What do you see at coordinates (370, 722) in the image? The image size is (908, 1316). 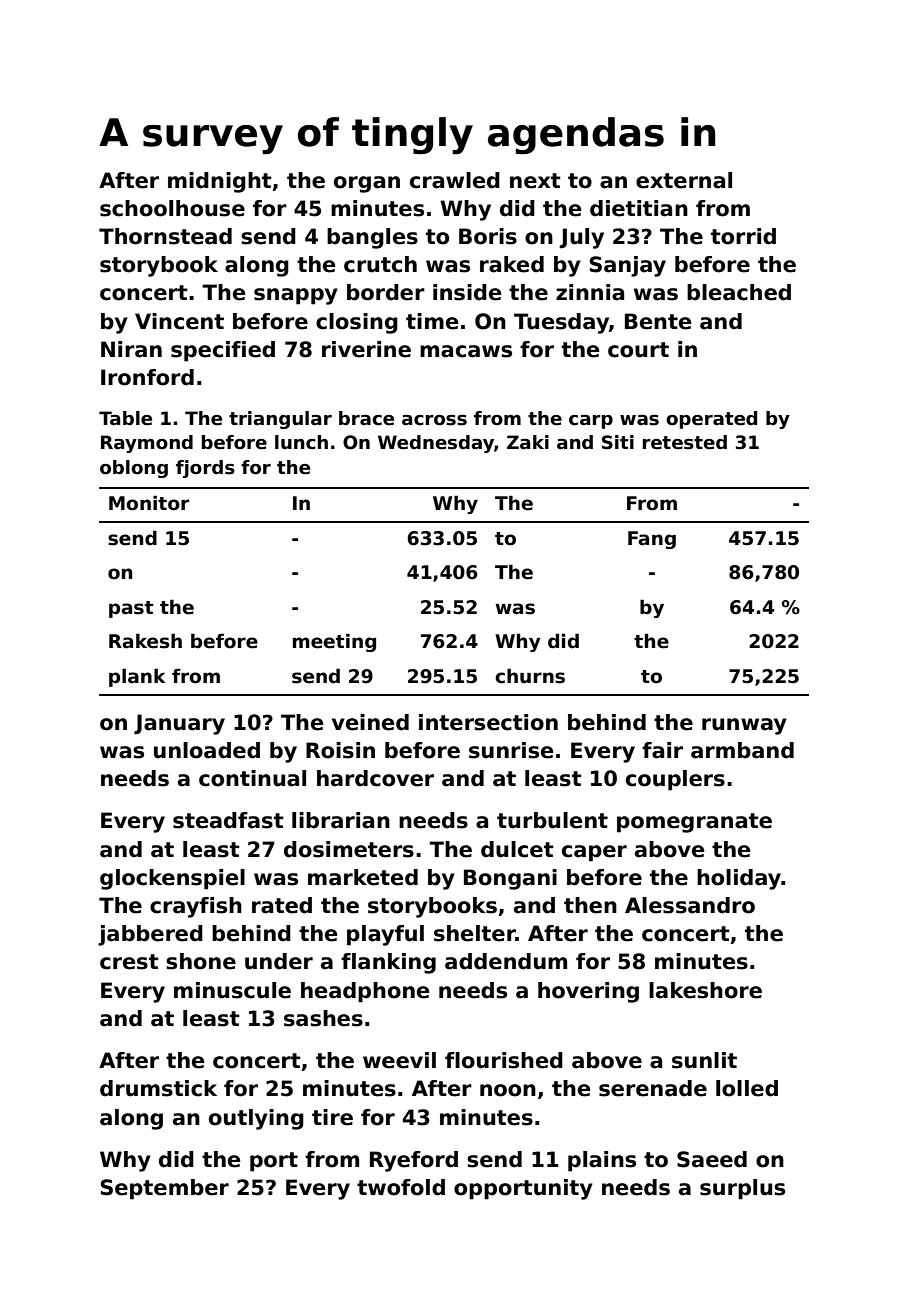 I see `veined` at bounding box center [370, 722].
